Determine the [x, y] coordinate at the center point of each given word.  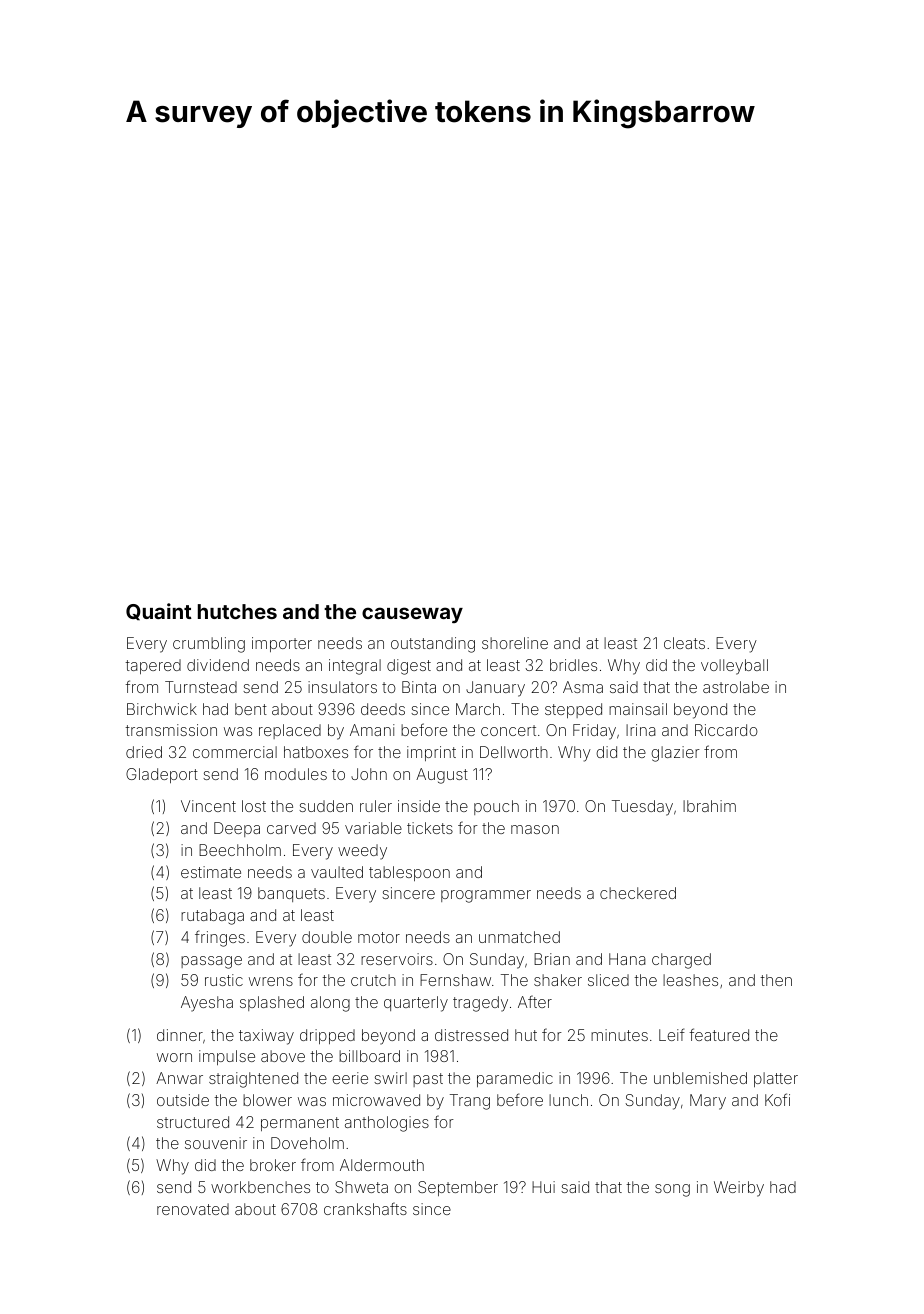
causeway [412, 615]
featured [719, 1034]
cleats [684, 643]
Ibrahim [709, 806]
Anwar [179, 1078]
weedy [362, 852]
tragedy [480, 1004]
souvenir [216, 1143]
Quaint [159, 612]
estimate [211, 872]
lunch [568, 1100]
